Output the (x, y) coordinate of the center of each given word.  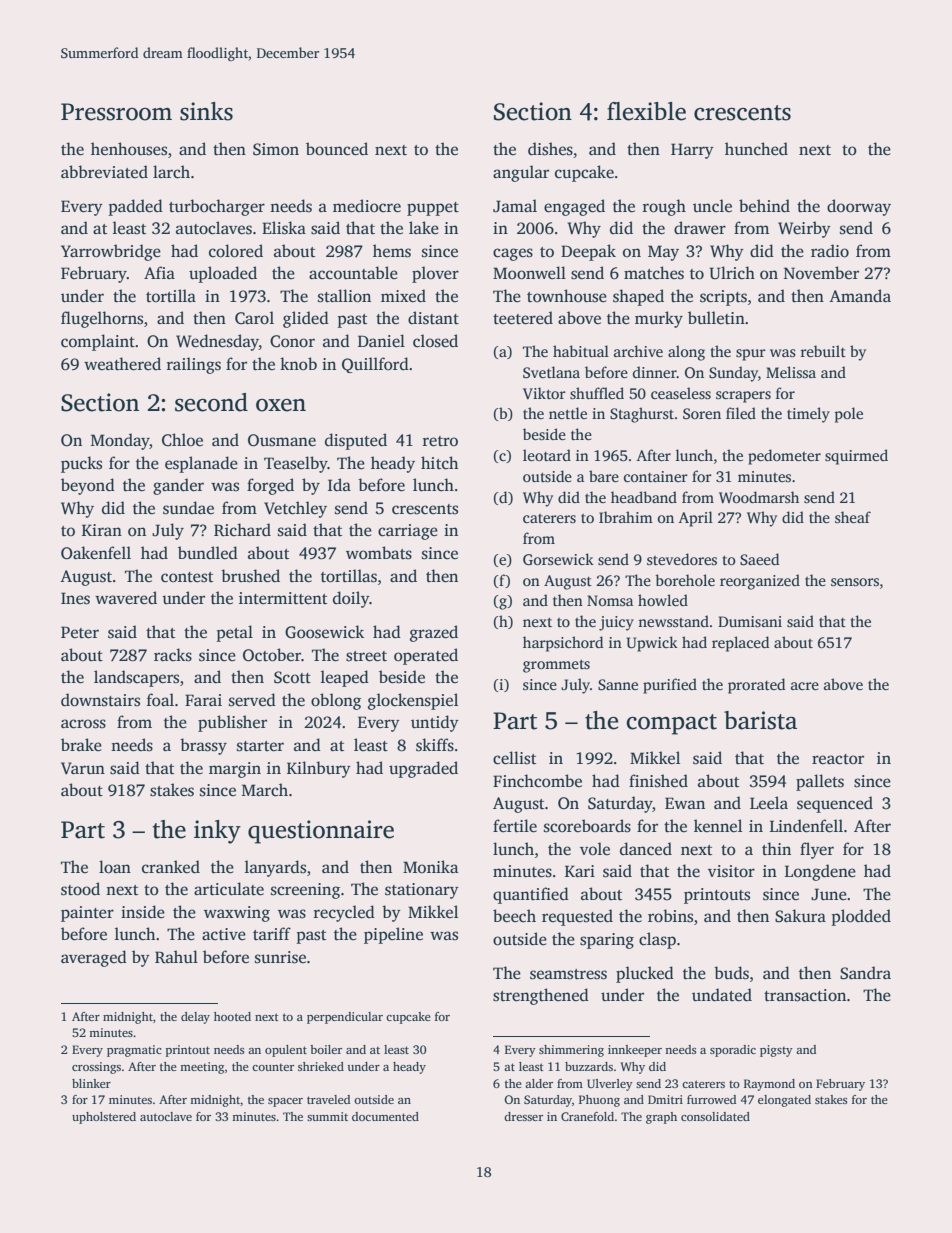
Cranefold (587, 1116)
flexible (646, 111)
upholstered (104, 1118)
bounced (337, 149)
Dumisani (750, 621)
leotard (547, 455)
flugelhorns (102, 319)
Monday (120, 441)
